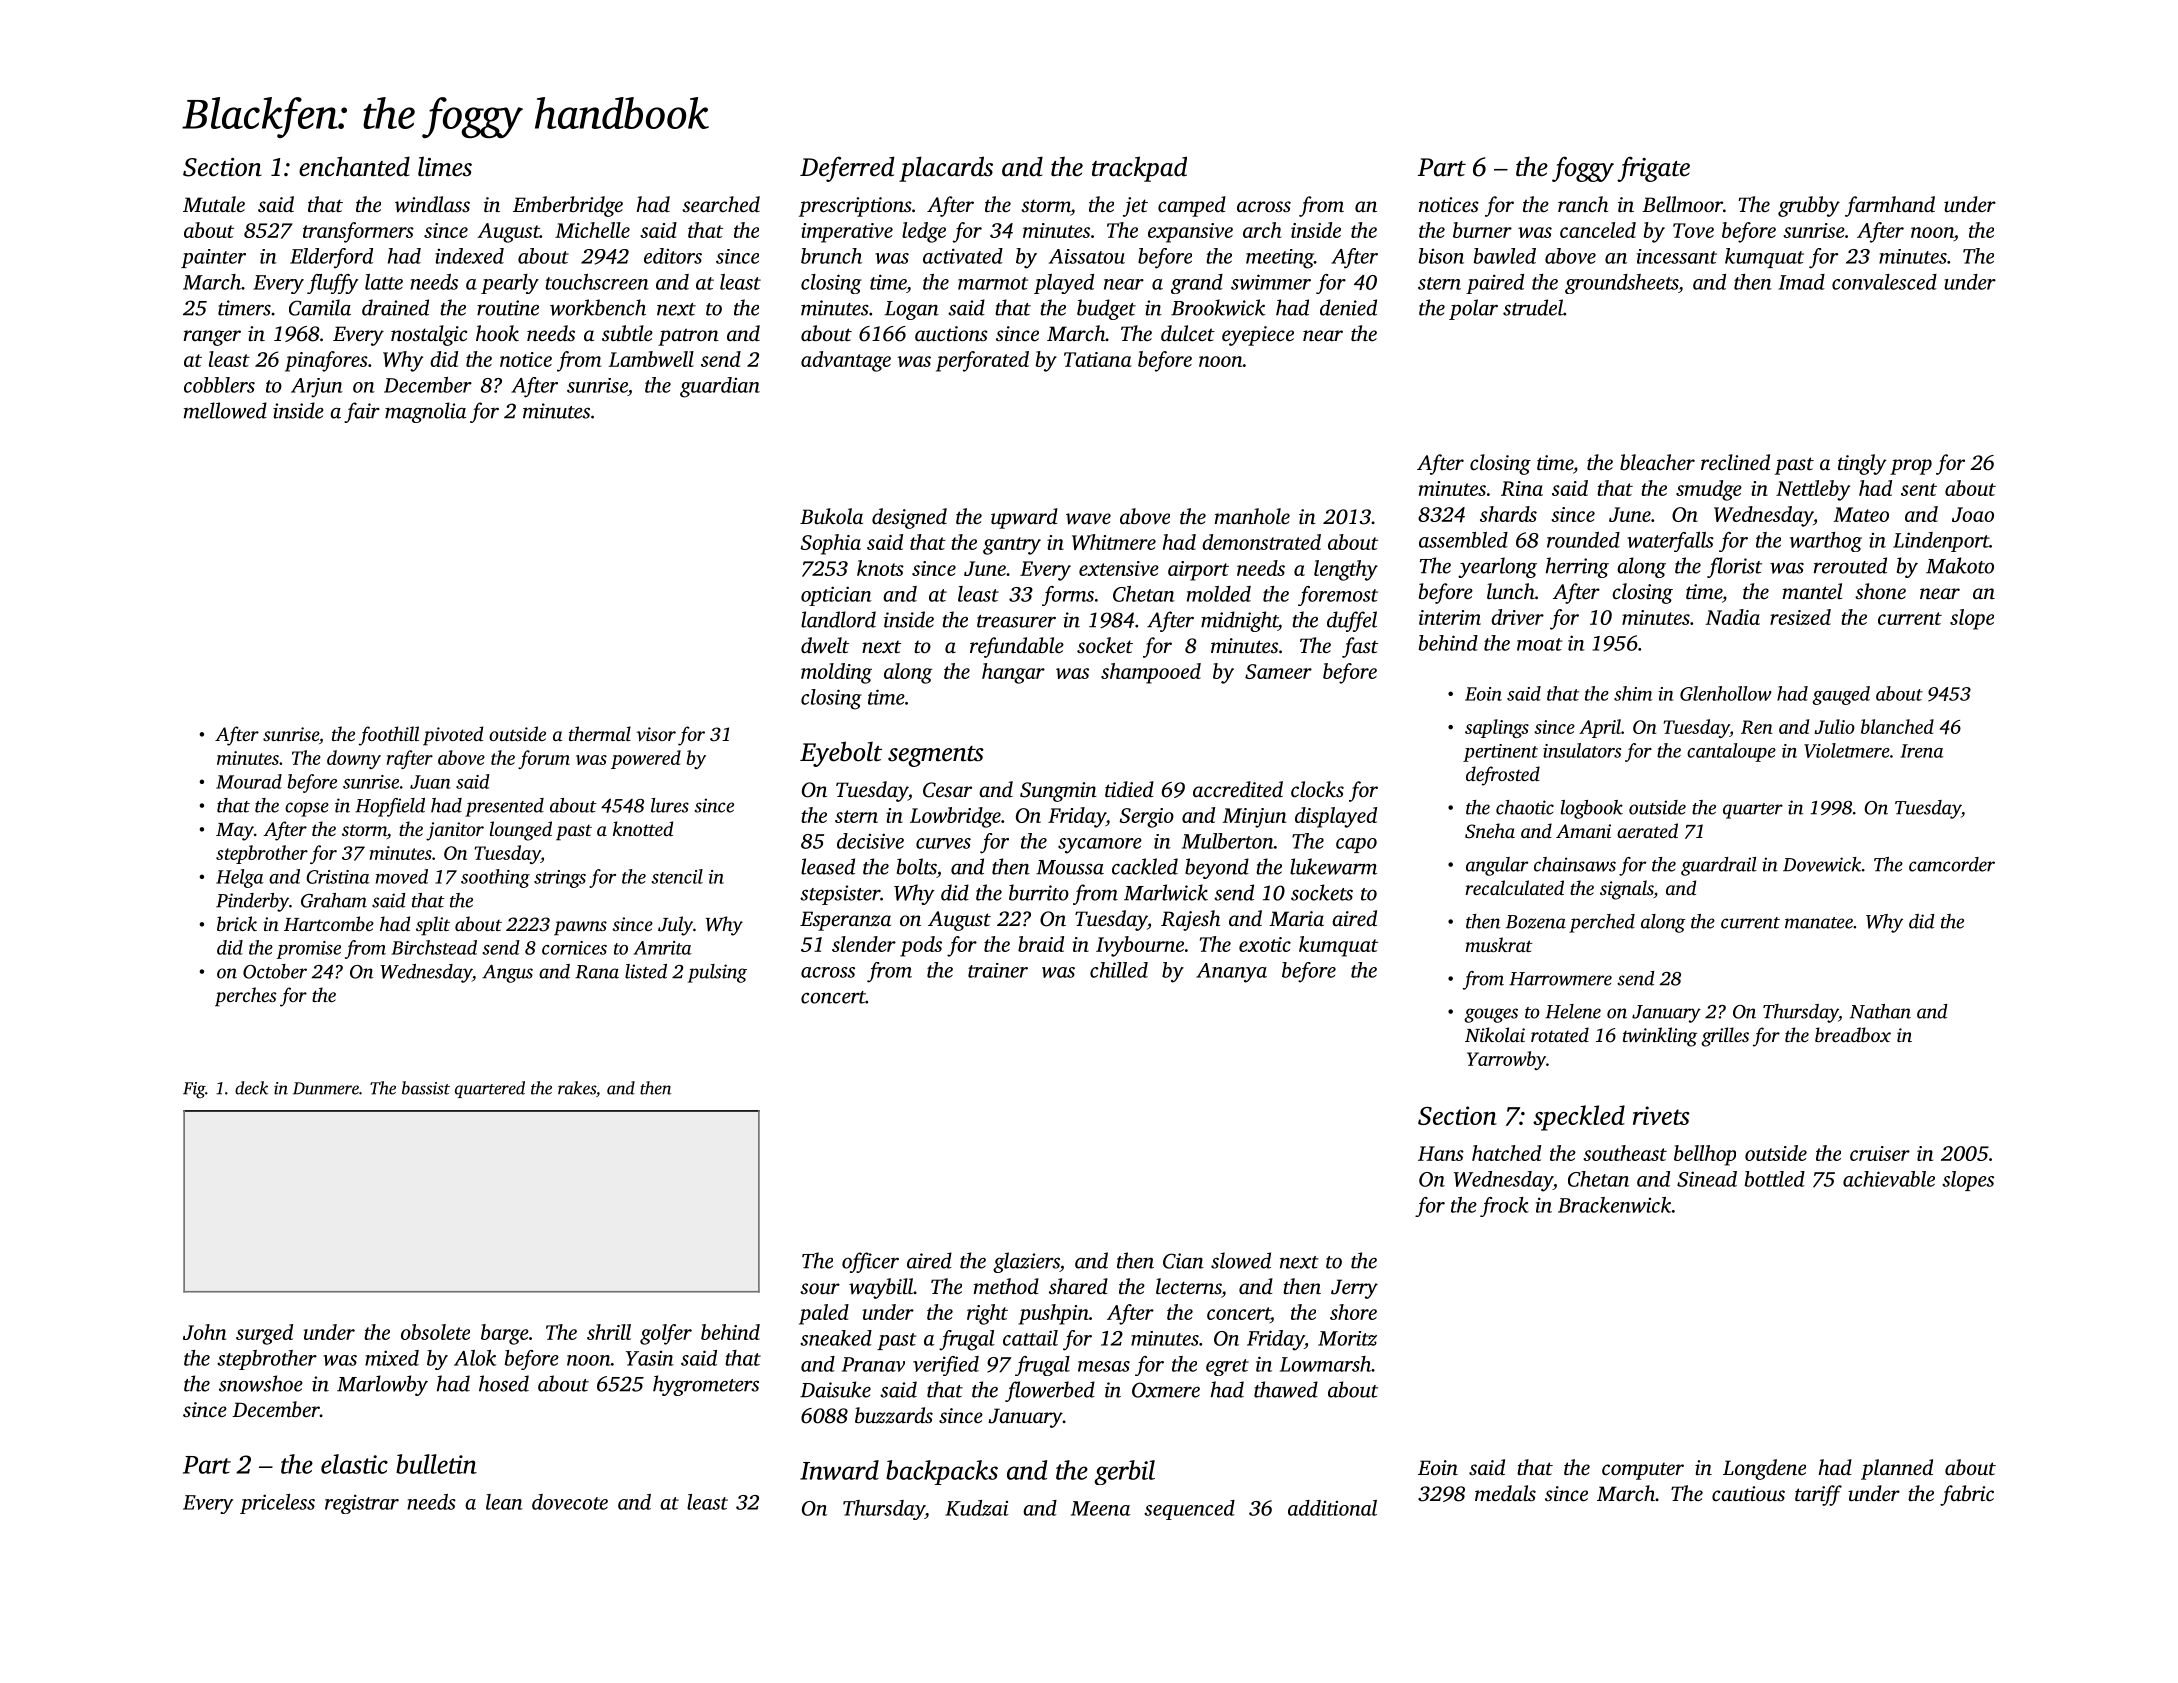 This screenshot has height=1683, width=2178. What do you see at coordinates (1026, 1262) in the screenshot?
I see `glaziers` at bounding box center [1026, 1262].
